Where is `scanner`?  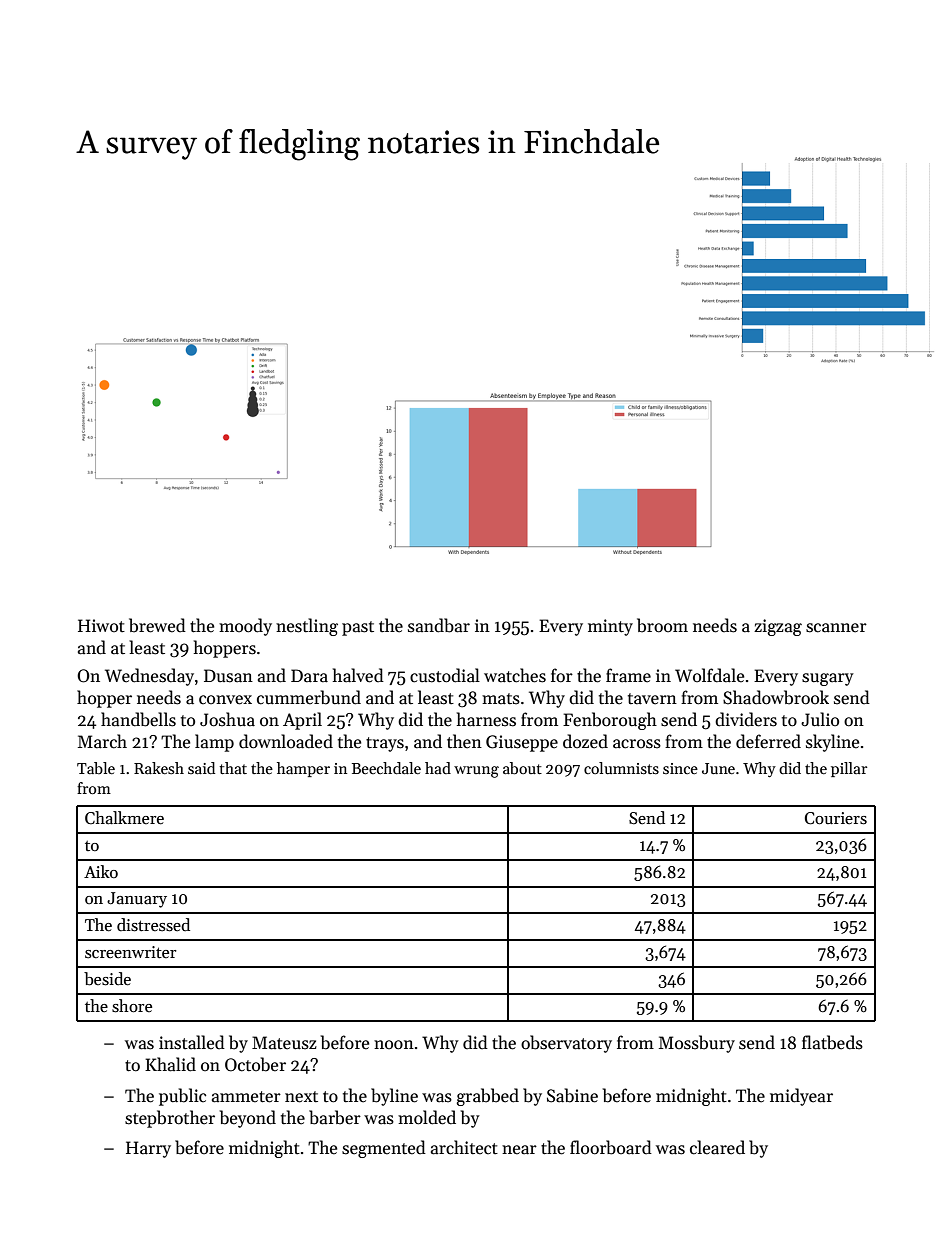
scanner is located at coordinates (836, 628).
